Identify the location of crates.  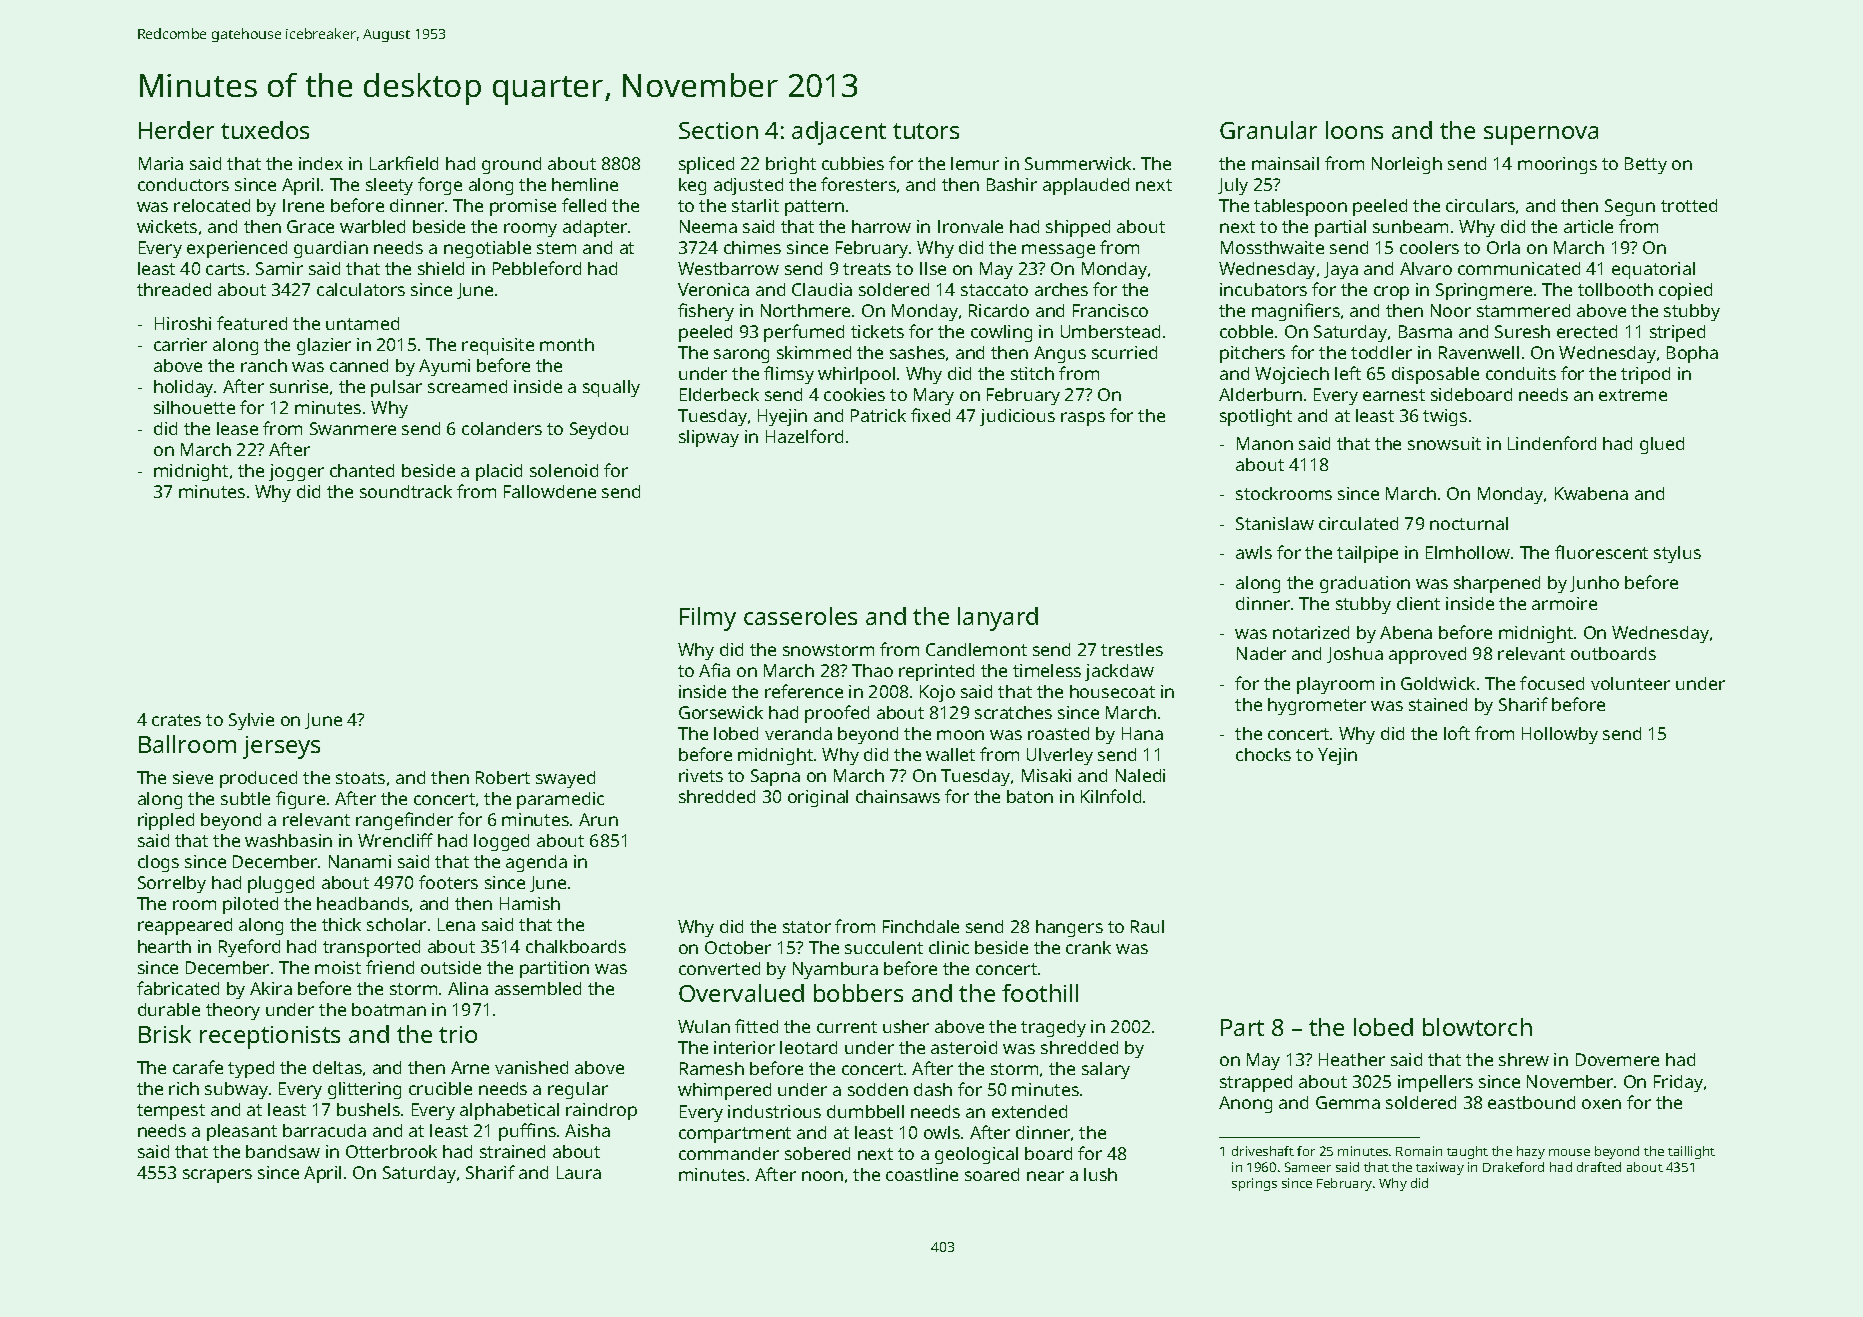
(176, 720).
